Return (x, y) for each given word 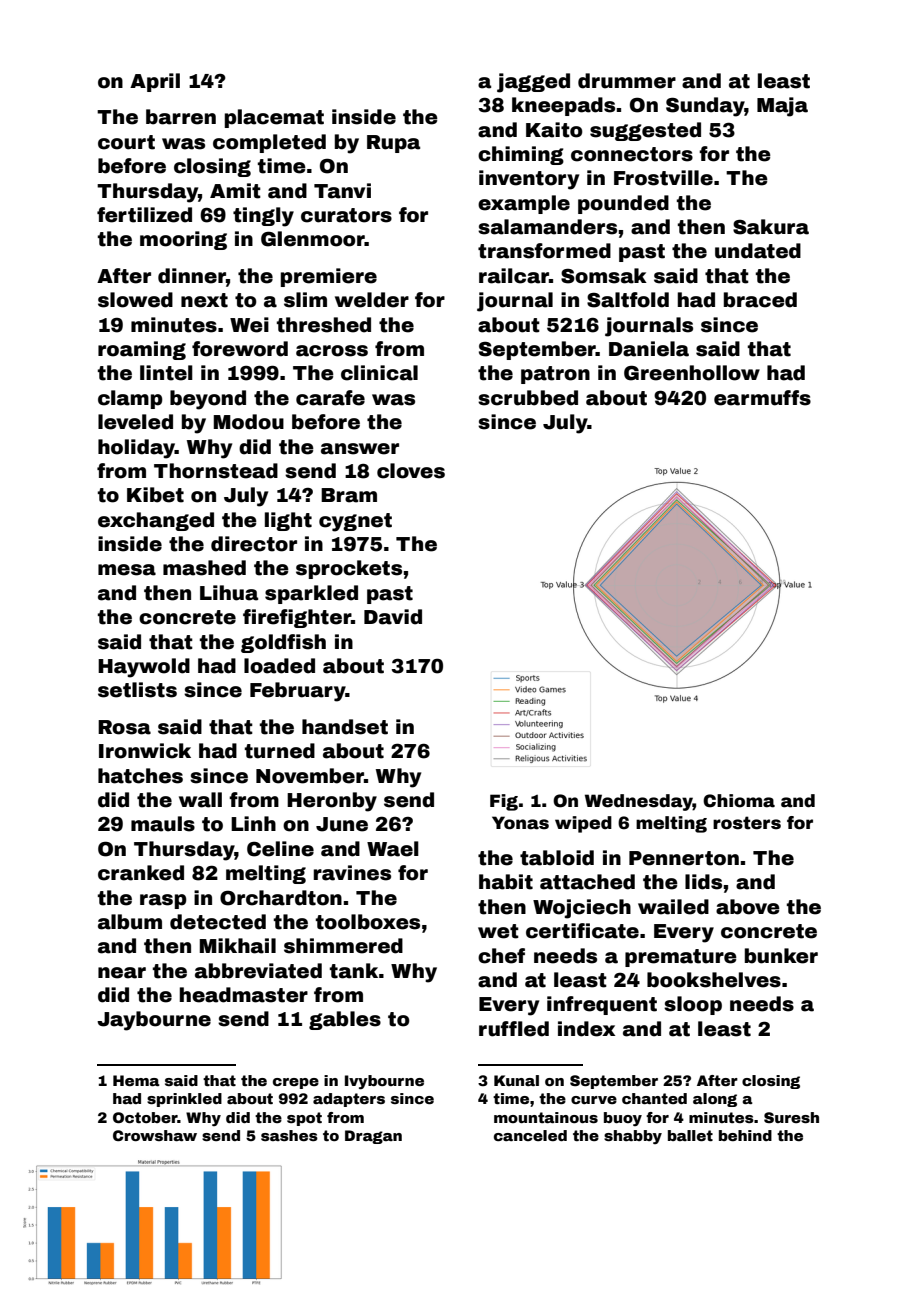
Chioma (739, 801)
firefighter (297, 618)
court (126, 142)
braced (760, 300)
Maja (782, 107)
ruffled (514, 1029)
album (130, 922)
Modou (249, 422)
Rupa (393, 144)
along (715, 1100)
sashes (289, 1135)
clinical (379, 373)
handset (345, 727)
